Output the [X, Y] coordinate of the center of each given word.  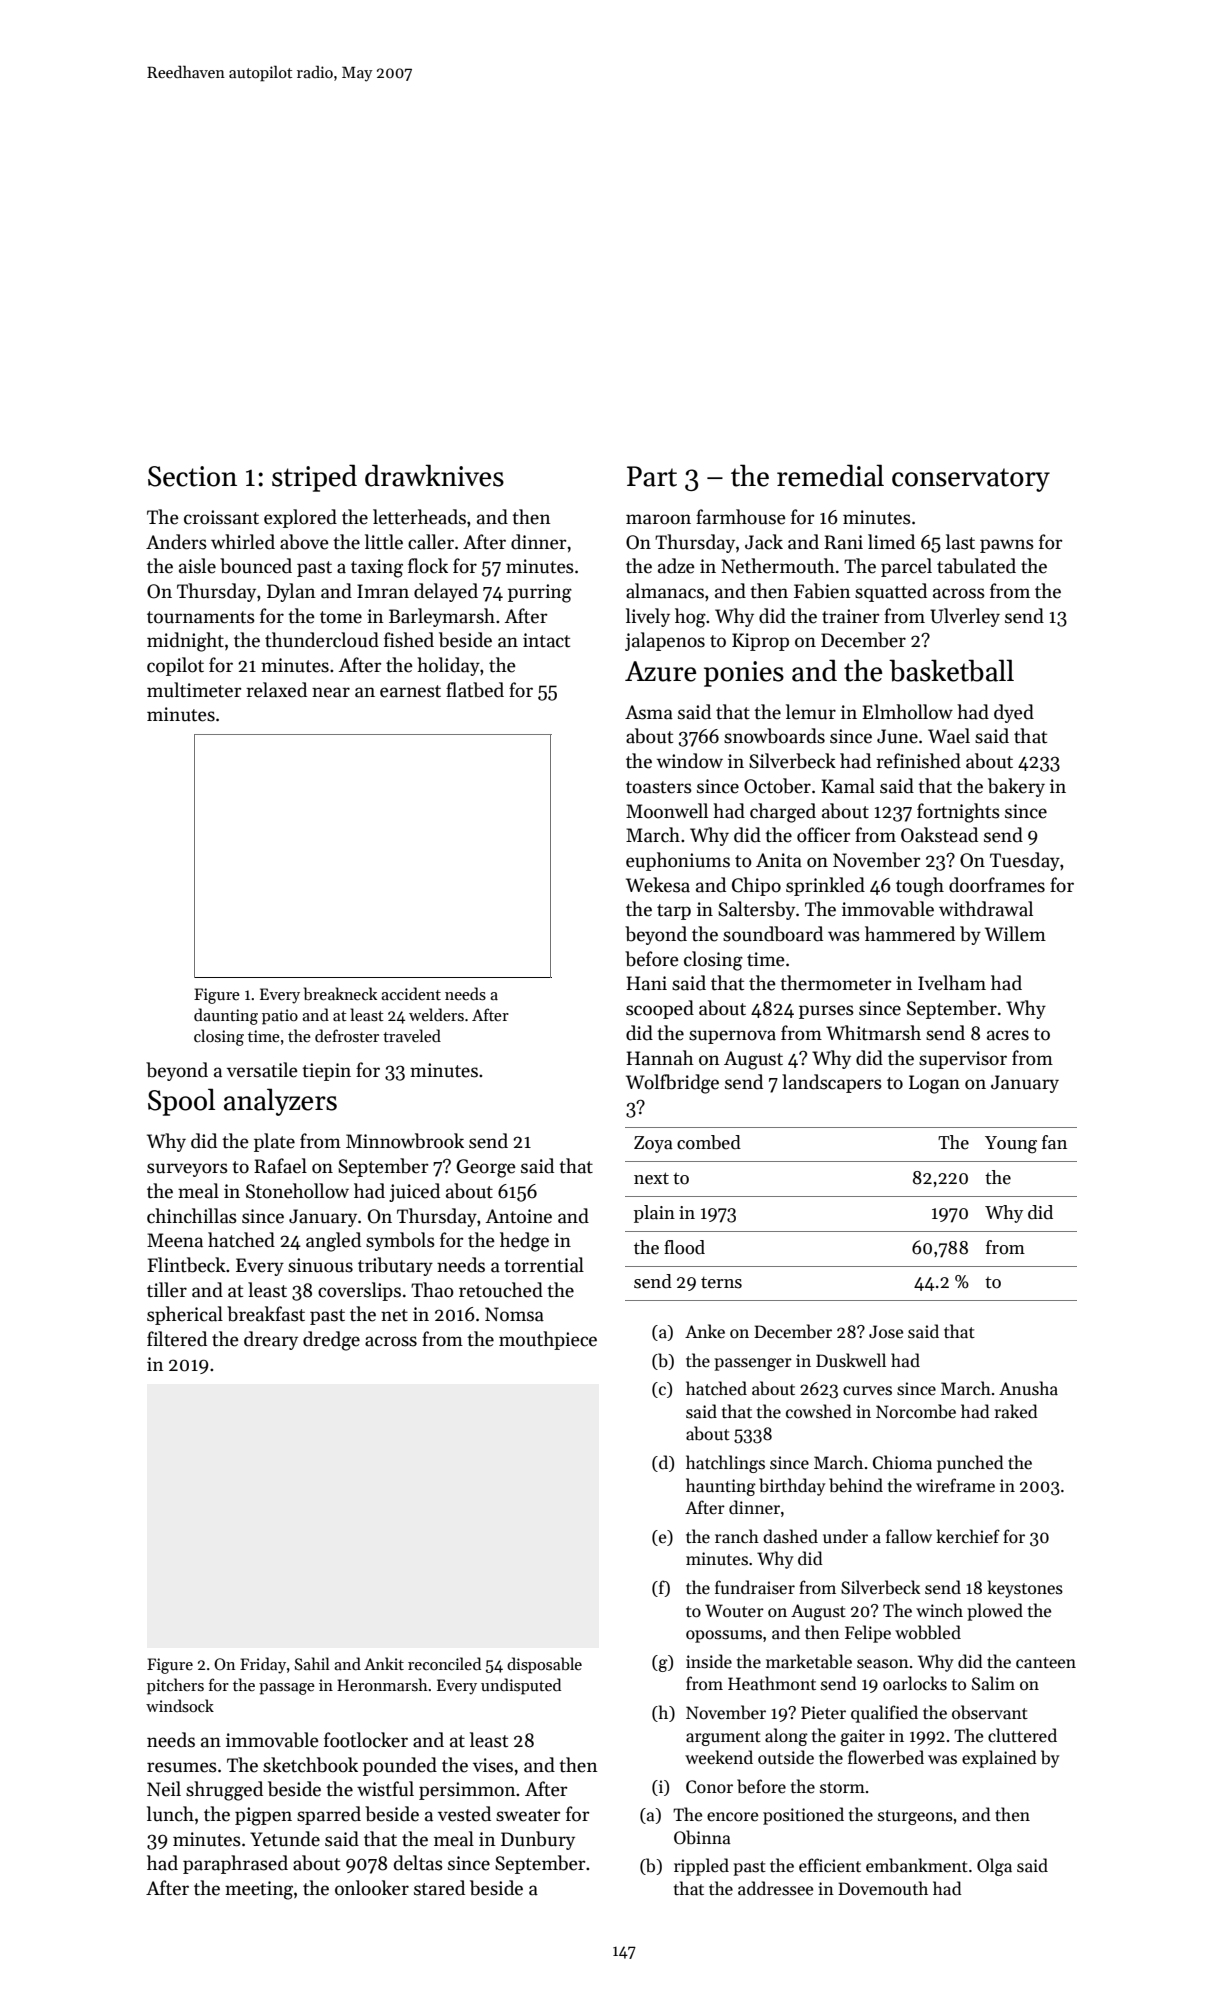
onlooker [372, 1888]
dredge [331, 1341]
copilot [175, 666]
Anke [705, 1331]
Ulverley [965, 617]
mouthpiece [548, 1340]
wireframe [955, 1485]
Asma [649, 712]
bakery [1016, 787]
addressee [775, 1888]
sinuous [320, 1265]
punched [970, 1464]
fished [409, 640]
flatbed [475, 690]
